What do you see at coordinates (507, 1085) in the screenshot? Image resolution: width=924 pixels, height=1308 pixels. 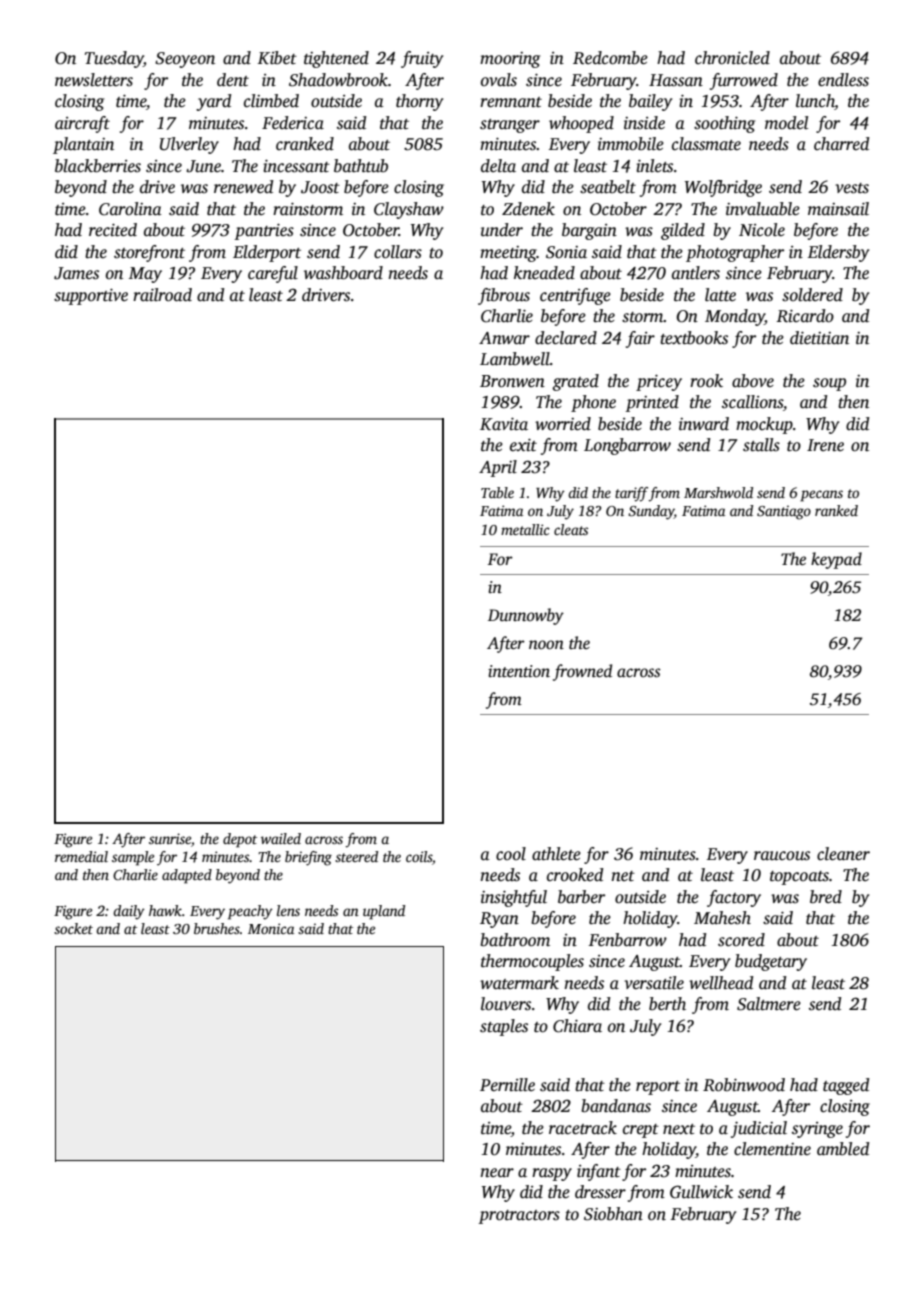 I see `Pernille` at bounding box center [507, 1085].
